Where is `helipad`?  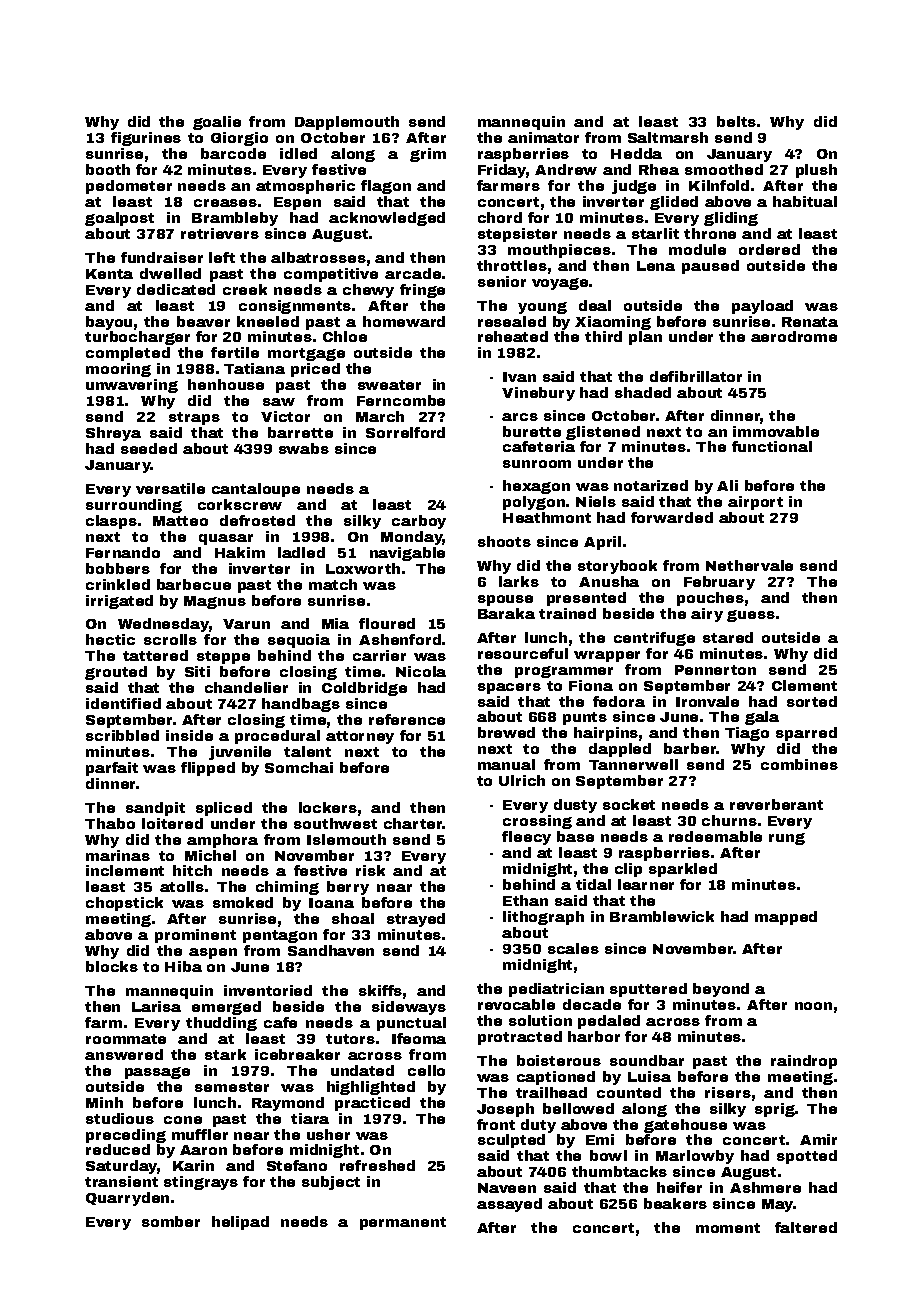
helipad is located at coordinates (240, 1223).
